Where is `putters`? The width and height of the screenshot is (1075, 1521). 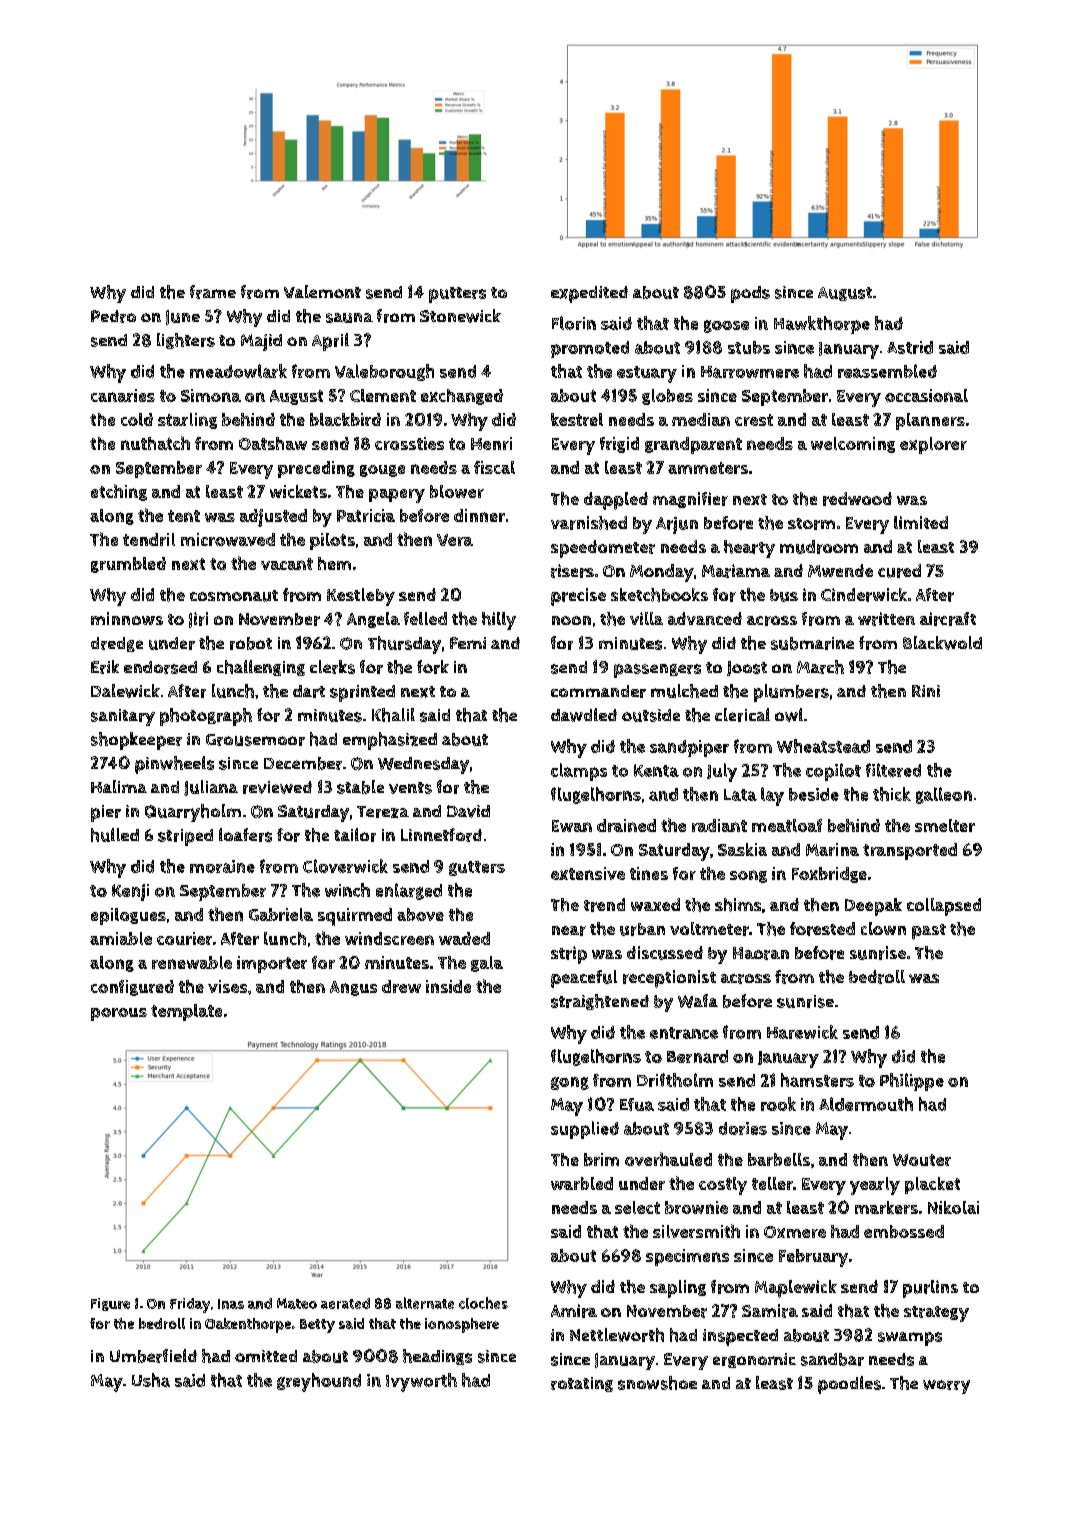 putters is located at coordinates (457, 295).
